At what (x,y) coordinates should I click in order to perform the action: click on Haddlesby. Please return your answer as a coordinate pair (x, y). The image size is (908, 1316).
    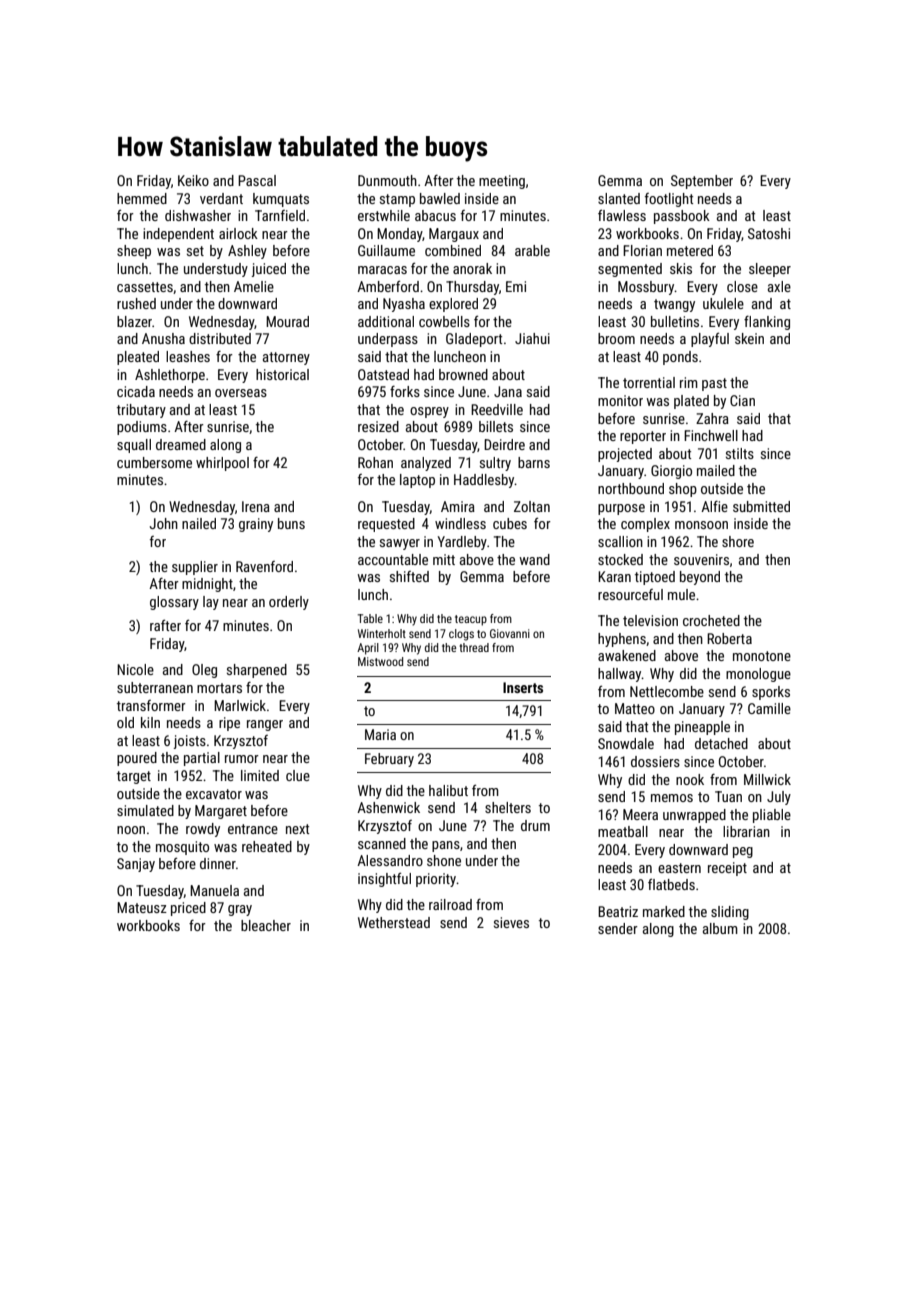
    Looking at the image, I should click on (484, 481).
